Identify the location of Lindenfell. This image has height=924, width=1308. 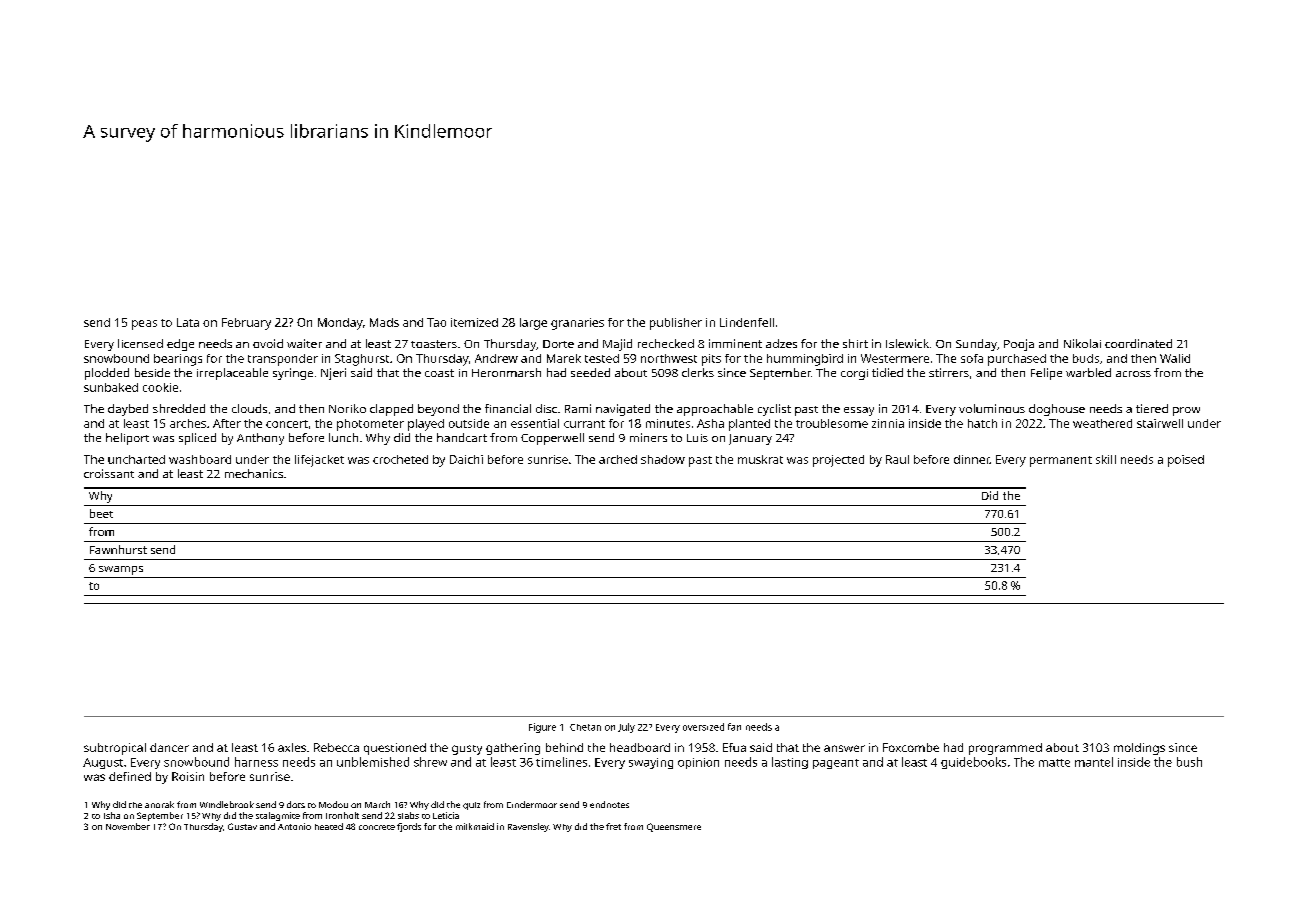
(747, 322).
